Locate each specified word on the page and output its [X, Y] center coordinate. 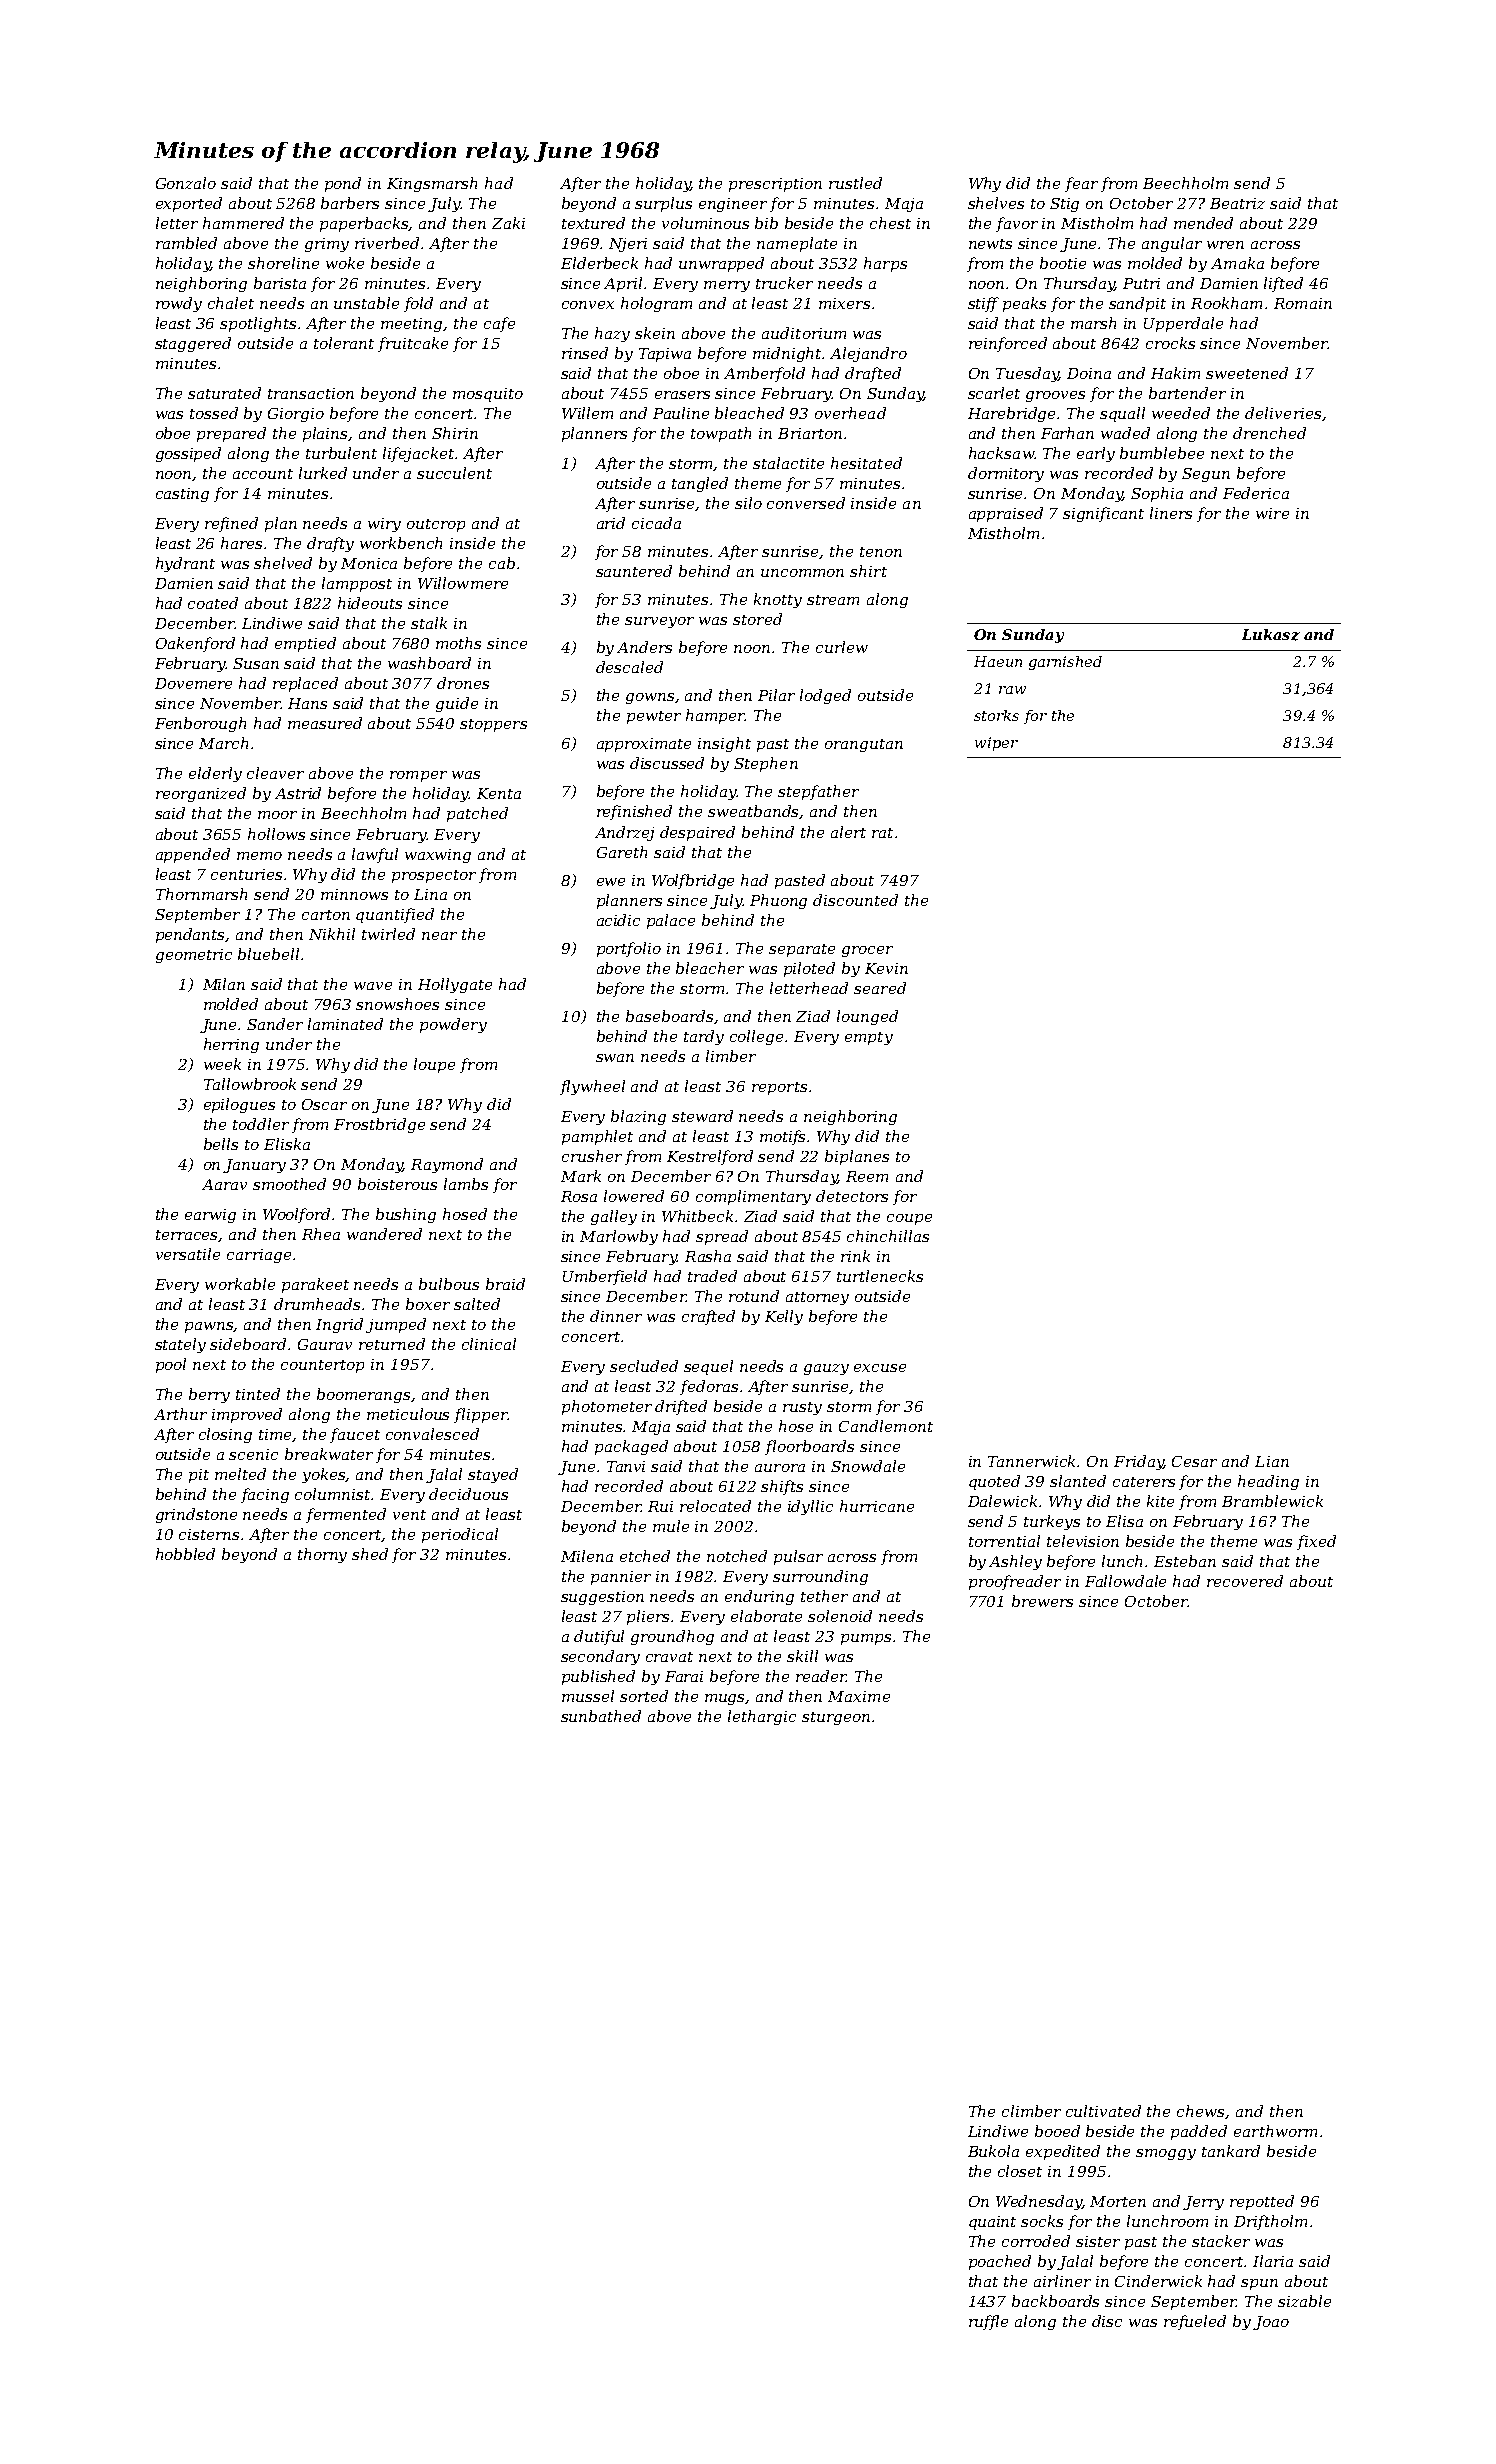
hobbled [185, 1554]
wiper [996, 744]
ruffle [988, 2322]
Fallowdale [1125, 1581]
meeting [412, 325]
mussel [588, 1696]
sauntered [634, 571]
